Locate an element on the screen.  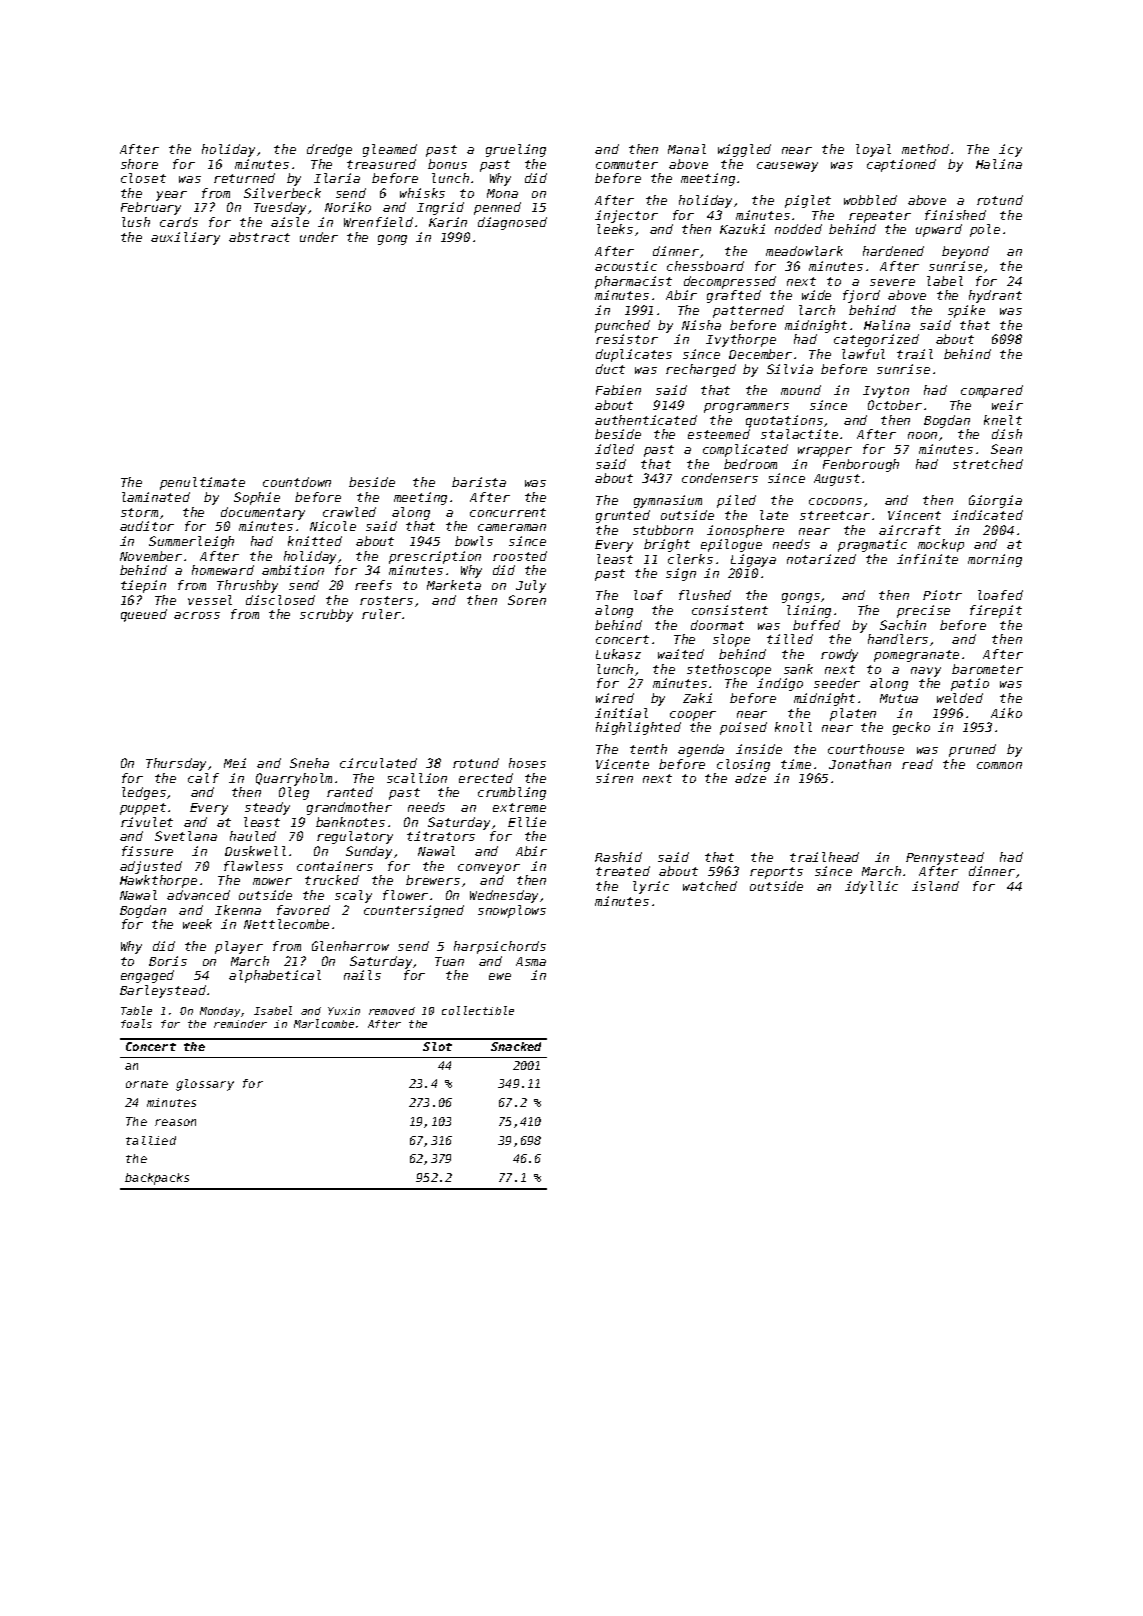
Summerleigh is located at coordinates (191, 542).
